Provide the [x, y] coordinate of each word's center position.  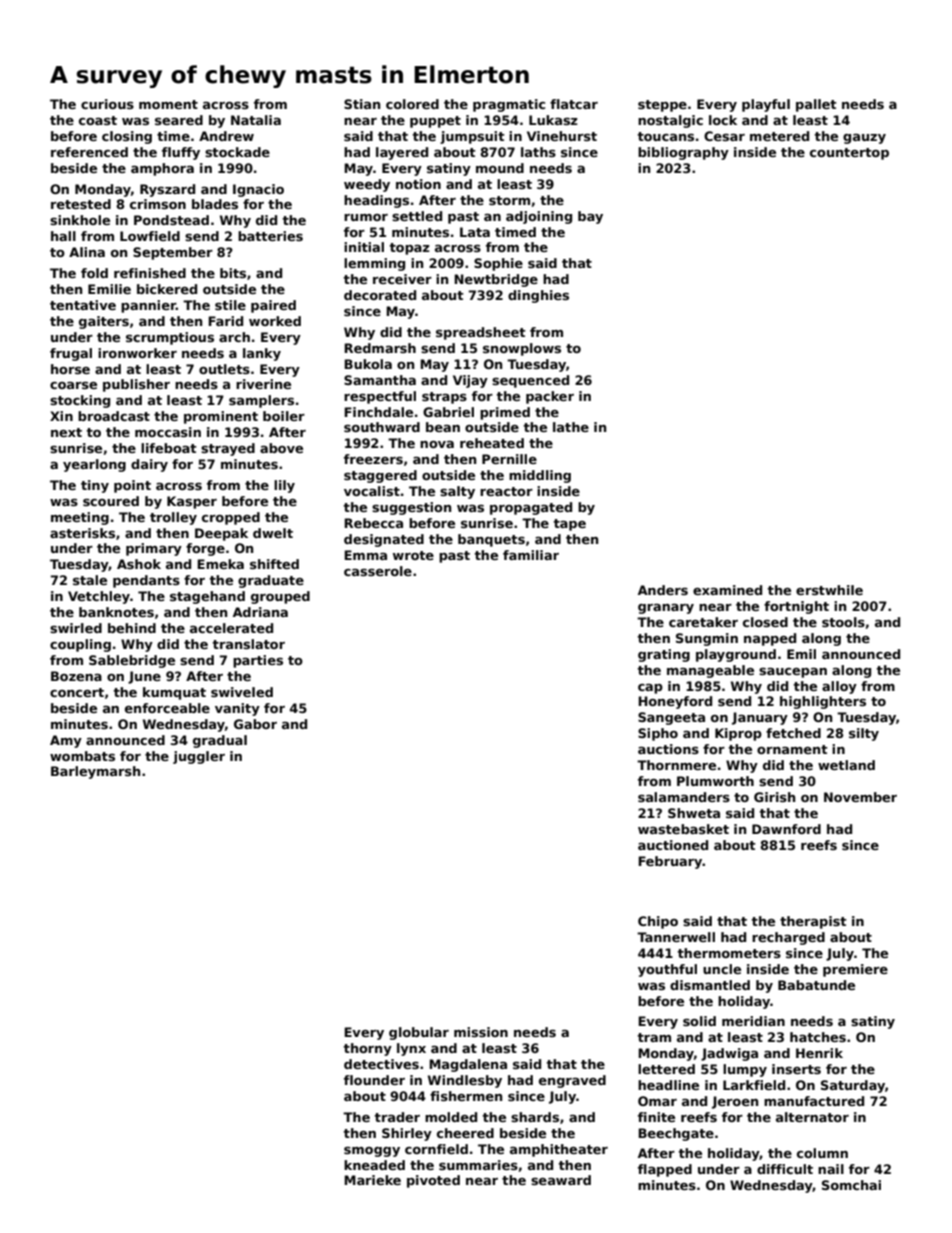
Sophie [498, 264]
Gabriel [448, 412]
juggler [199, 757]
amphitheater [559, 1150]
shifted [274, 564]
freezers [373, 459]
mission [481, 1032]
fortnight [796, 607]
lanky [262, 354]
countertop [849, 154]
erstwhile [829, 590]
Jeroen [735, 1102]
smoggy [372, 1152]
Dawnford [786, 829]
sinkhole [80, 220]
